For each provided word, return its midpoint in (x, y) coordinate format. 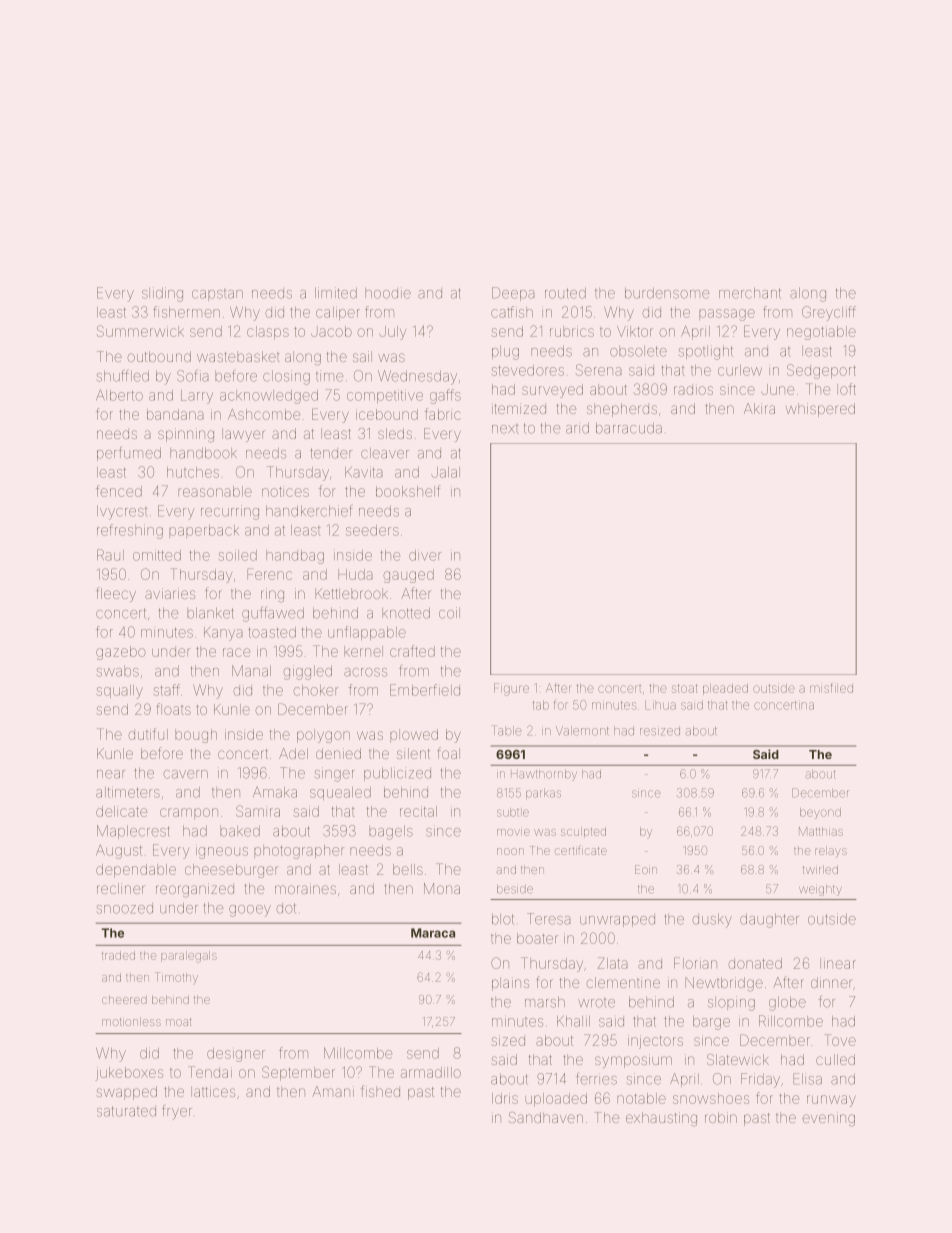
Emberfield (425, 690)
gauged (408, 576)
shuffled (123, 375)
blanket (210, 613)
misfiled (831, 688)
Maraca (433, 933)
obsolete (638, 351)
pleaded (725, 689)
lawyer (244, 435)
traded (118, 955)
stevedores (528, 370)
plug (505, 353)
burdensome (667, 293)
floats (173, 709)
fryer (177, 1112)
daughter (769, 920)
